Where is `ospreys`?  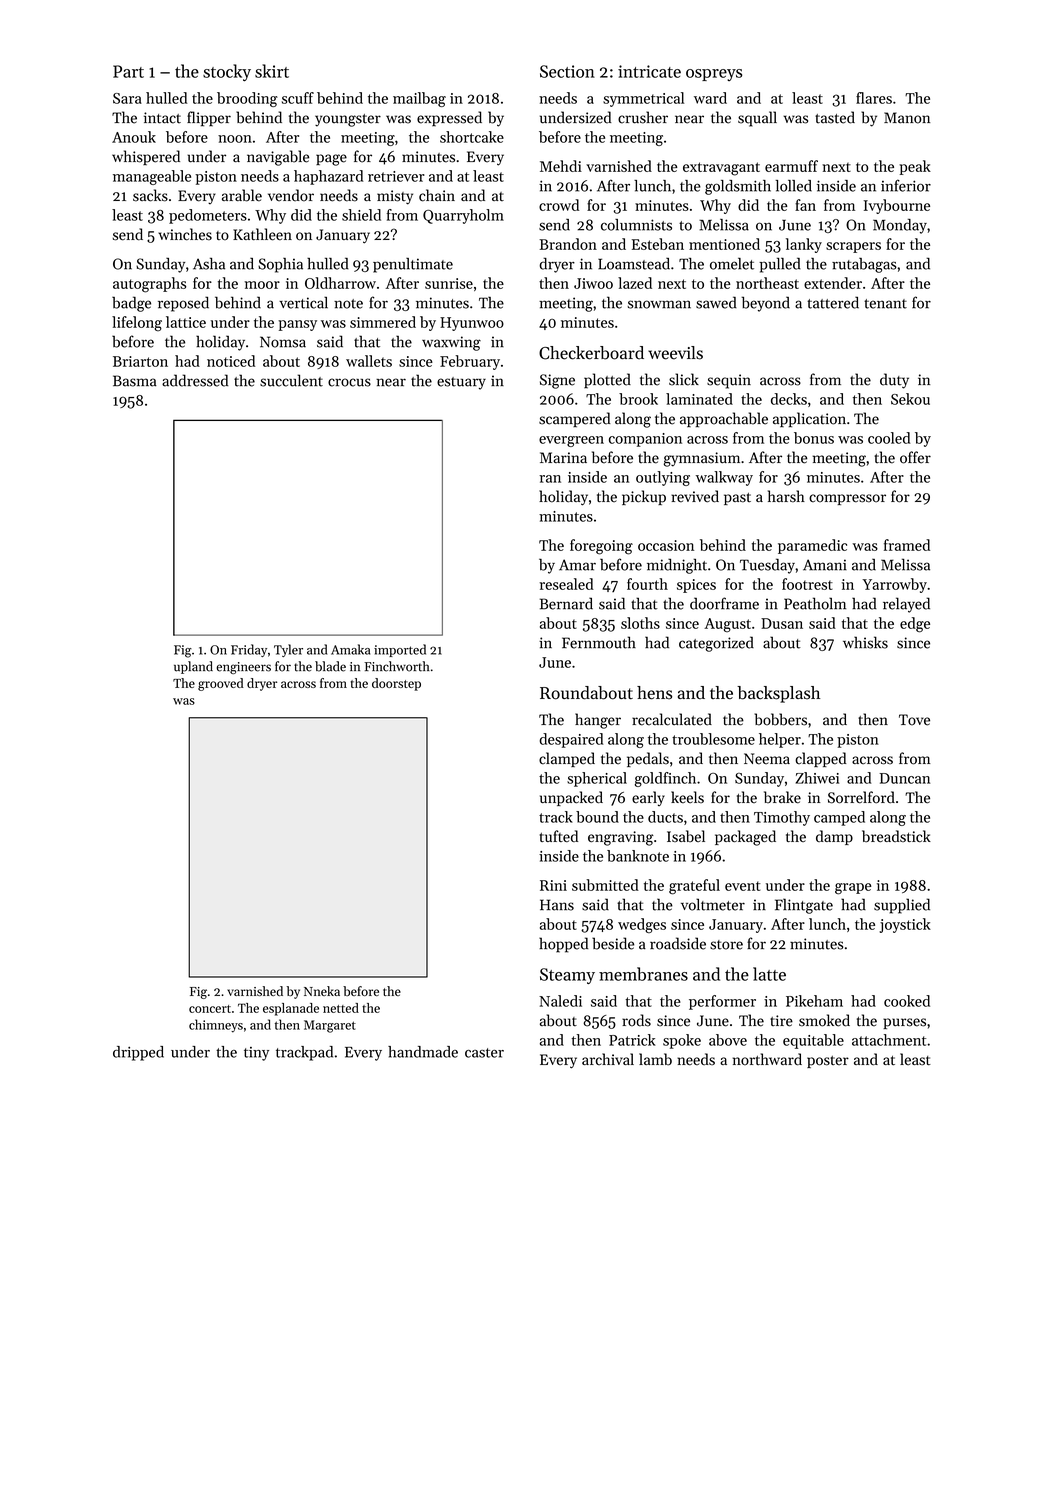
ospreys is located at coordinates (714, 75).
